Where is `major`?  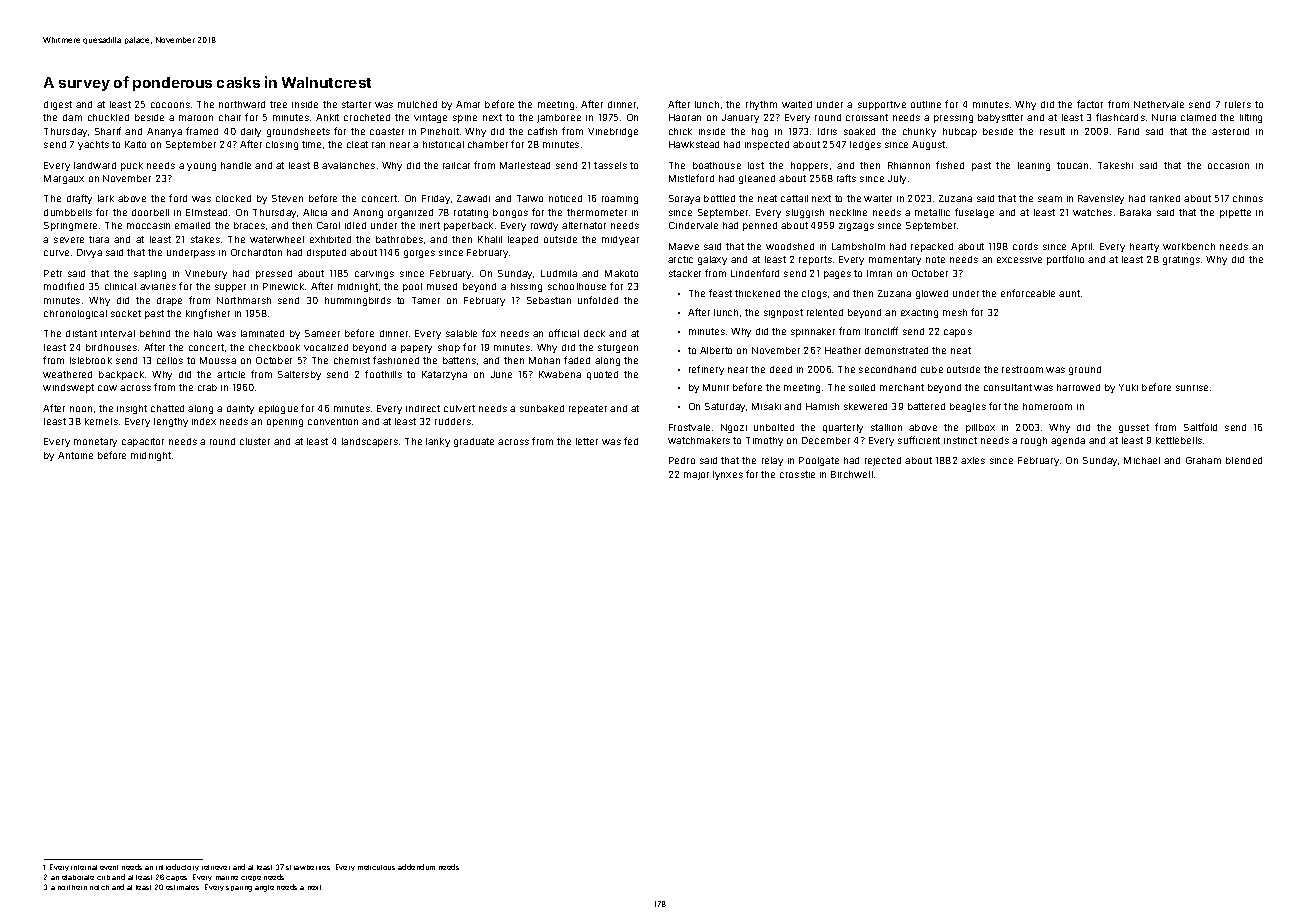
major is located at coordinates (696, 476).
